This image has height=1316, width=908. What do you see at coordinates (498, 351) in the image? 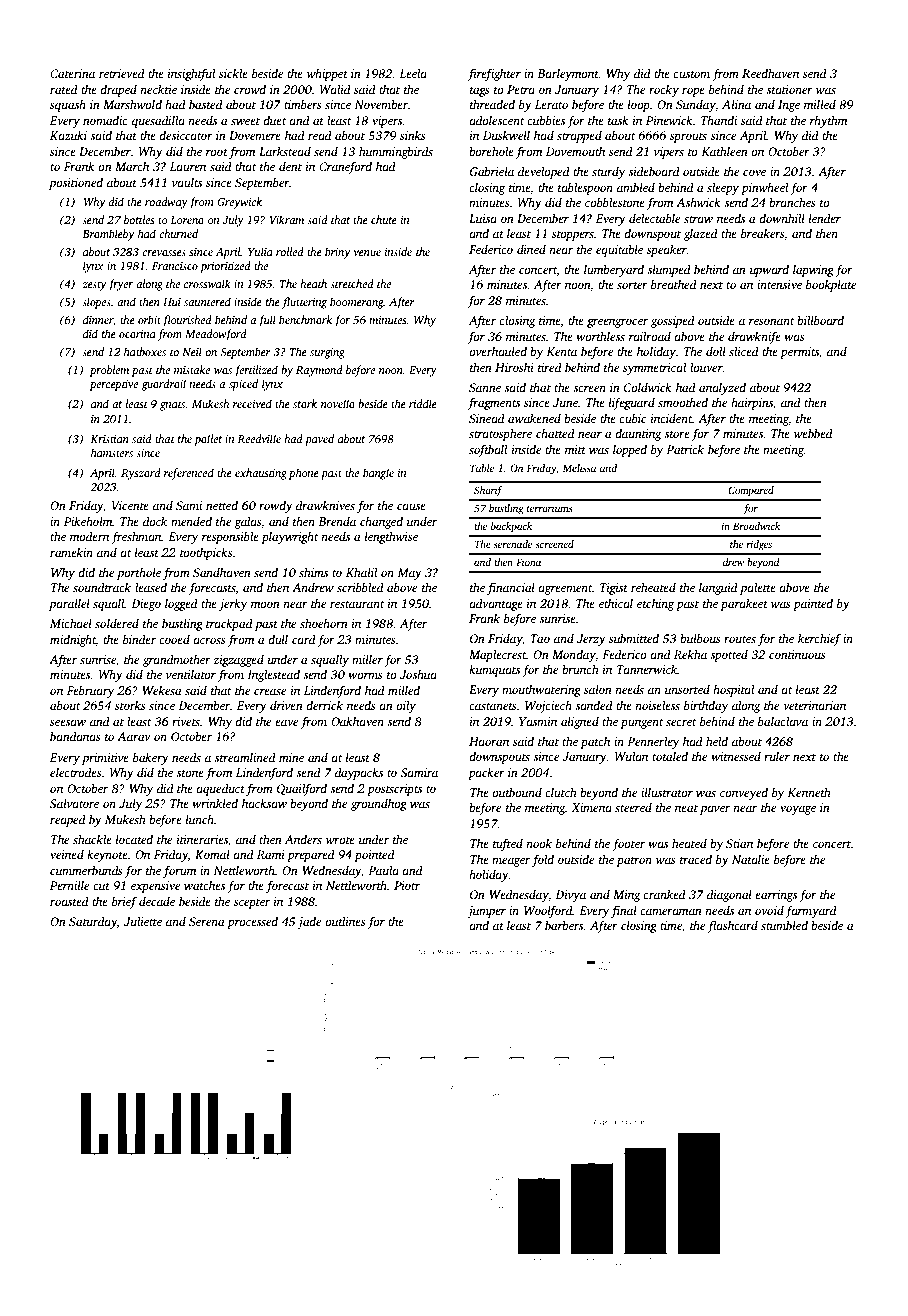
I see `overhauled` at bounding box center [498, 351].
